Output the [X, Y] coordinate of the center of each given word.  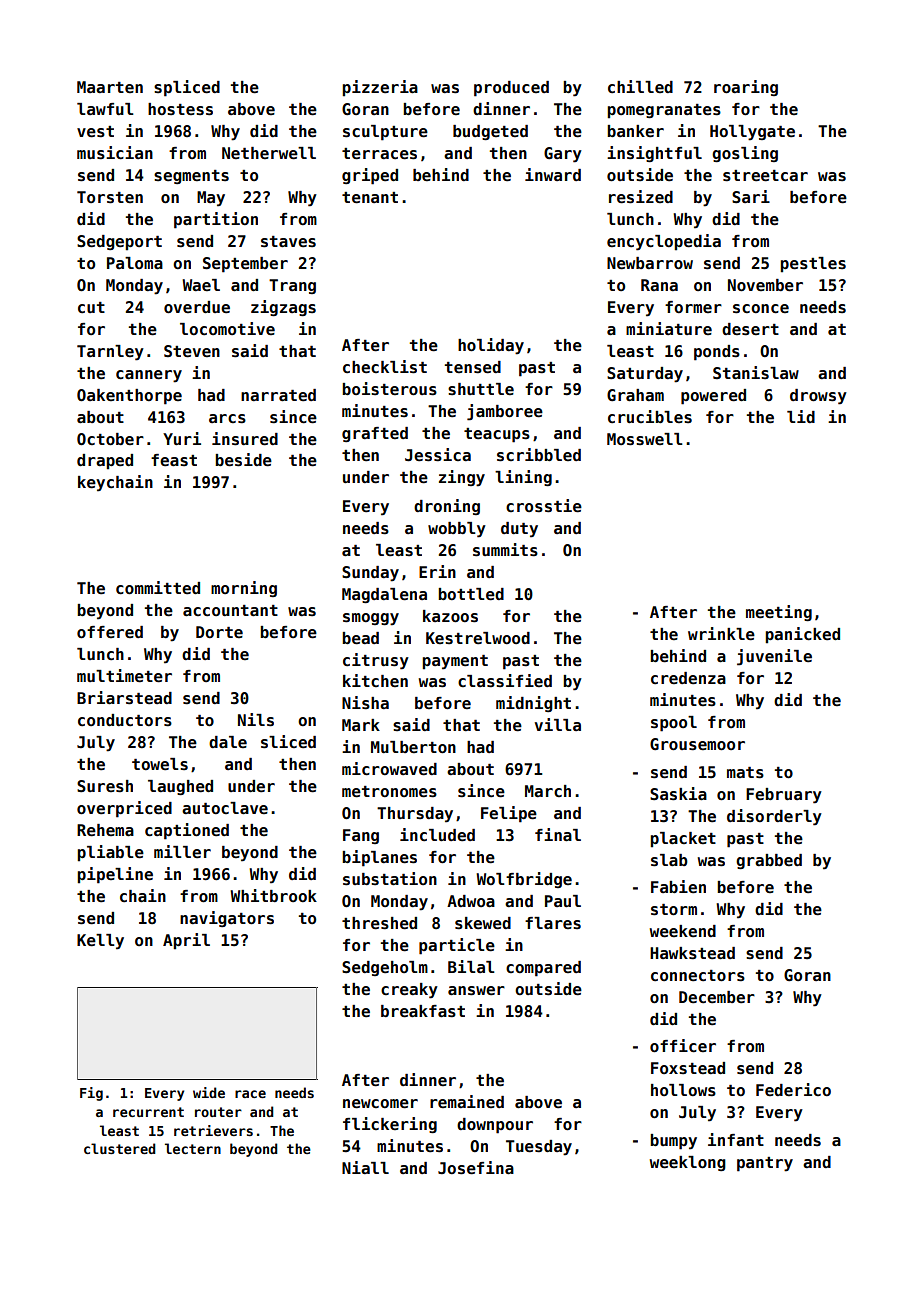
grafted [375, 434]
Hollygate [752, 133]
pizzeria [380, 88]
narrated [278, 395]
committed [158, 588]
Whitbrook [273, 895]
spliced [187, 88]
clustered [119, 1148]
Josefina [476, 1168]
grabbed [769, 861]
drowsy [818, 397]
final [558, 834]
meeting [779, 613]
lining [523, 478]
